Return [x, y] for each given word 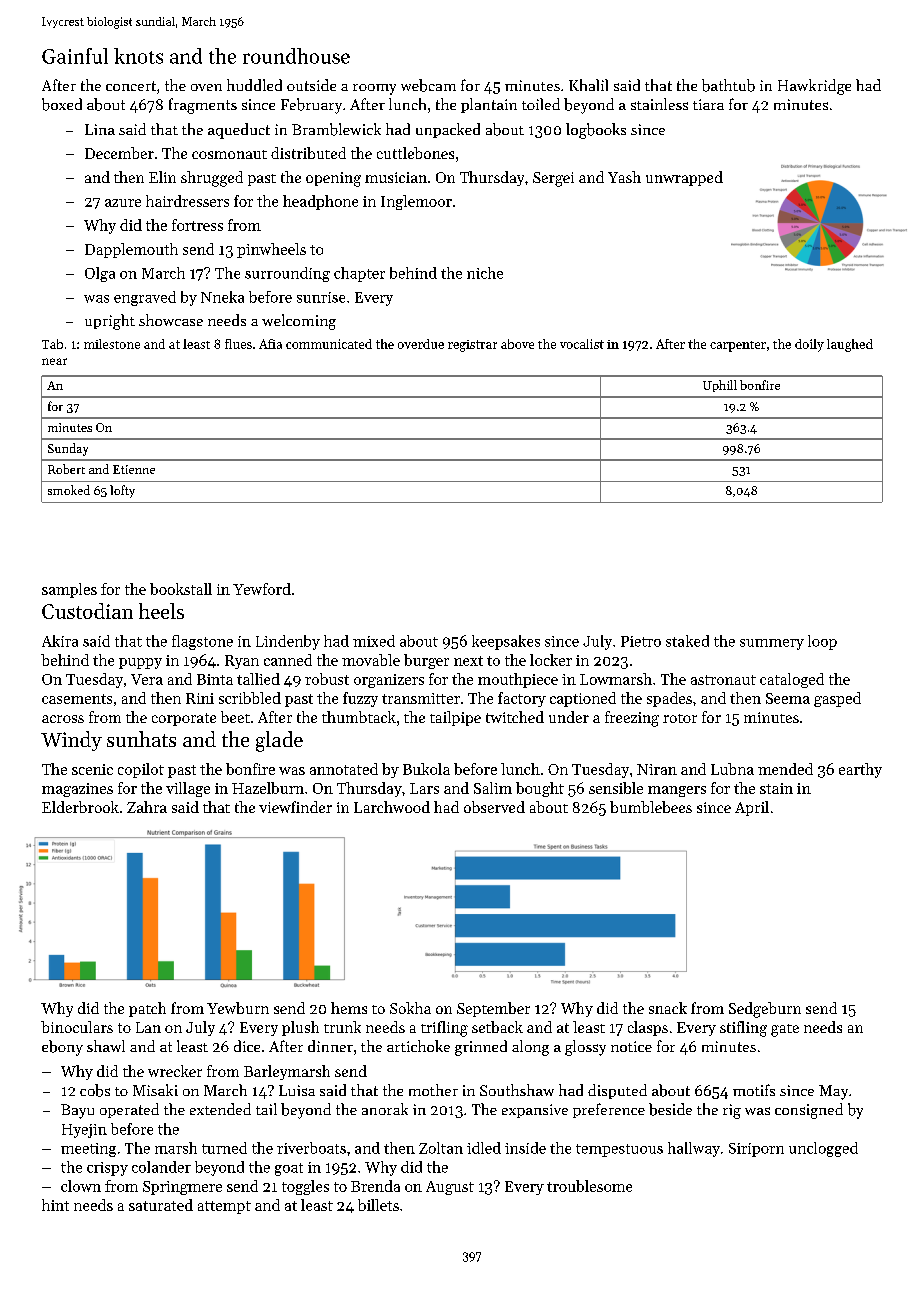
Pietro [641, 641]
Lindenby [288, 642]
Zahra [147, 807]
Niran [657, 769]
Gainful [75, 56]
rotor [680, 718]
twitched [515, 717]
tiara [708, 104]
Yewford [262, 589]
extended [220, 1109]
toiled [541, 104]
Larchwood [392, 807]
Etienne [134, 469]
